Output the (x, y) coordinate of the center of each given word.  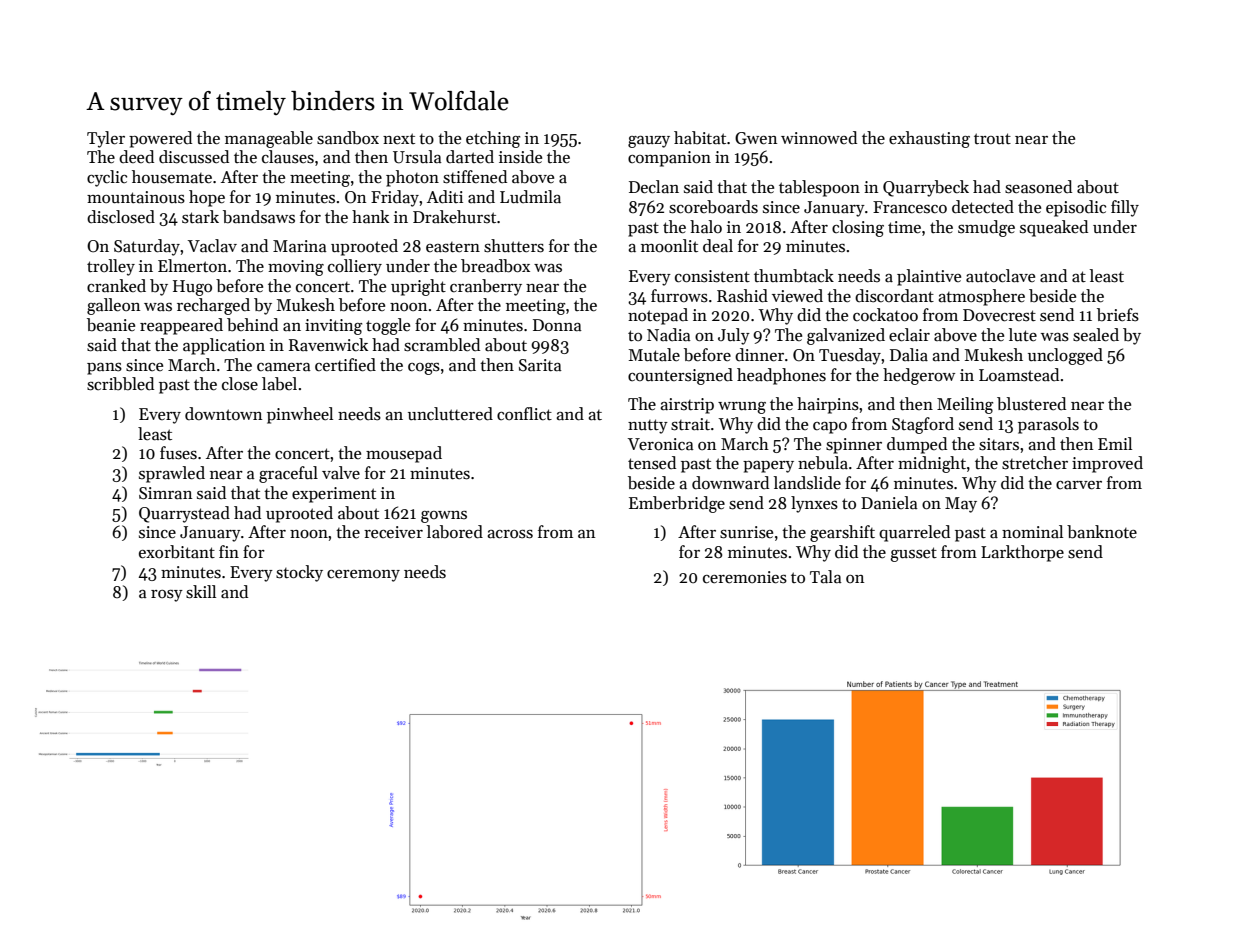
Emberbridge (677, 504)
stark (200, 217)
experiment (334, 495)
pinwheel (300, 415)
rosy (167, 596)
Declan (654, 187)
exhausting (929, 139)
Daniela (889, 503)
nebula (823, 463)
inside (520, 157)
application (224, 346)
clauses (288, 157)
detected (983, 207)
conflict (524, 414)
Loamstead (1019, 375)
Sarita (540, 365)
